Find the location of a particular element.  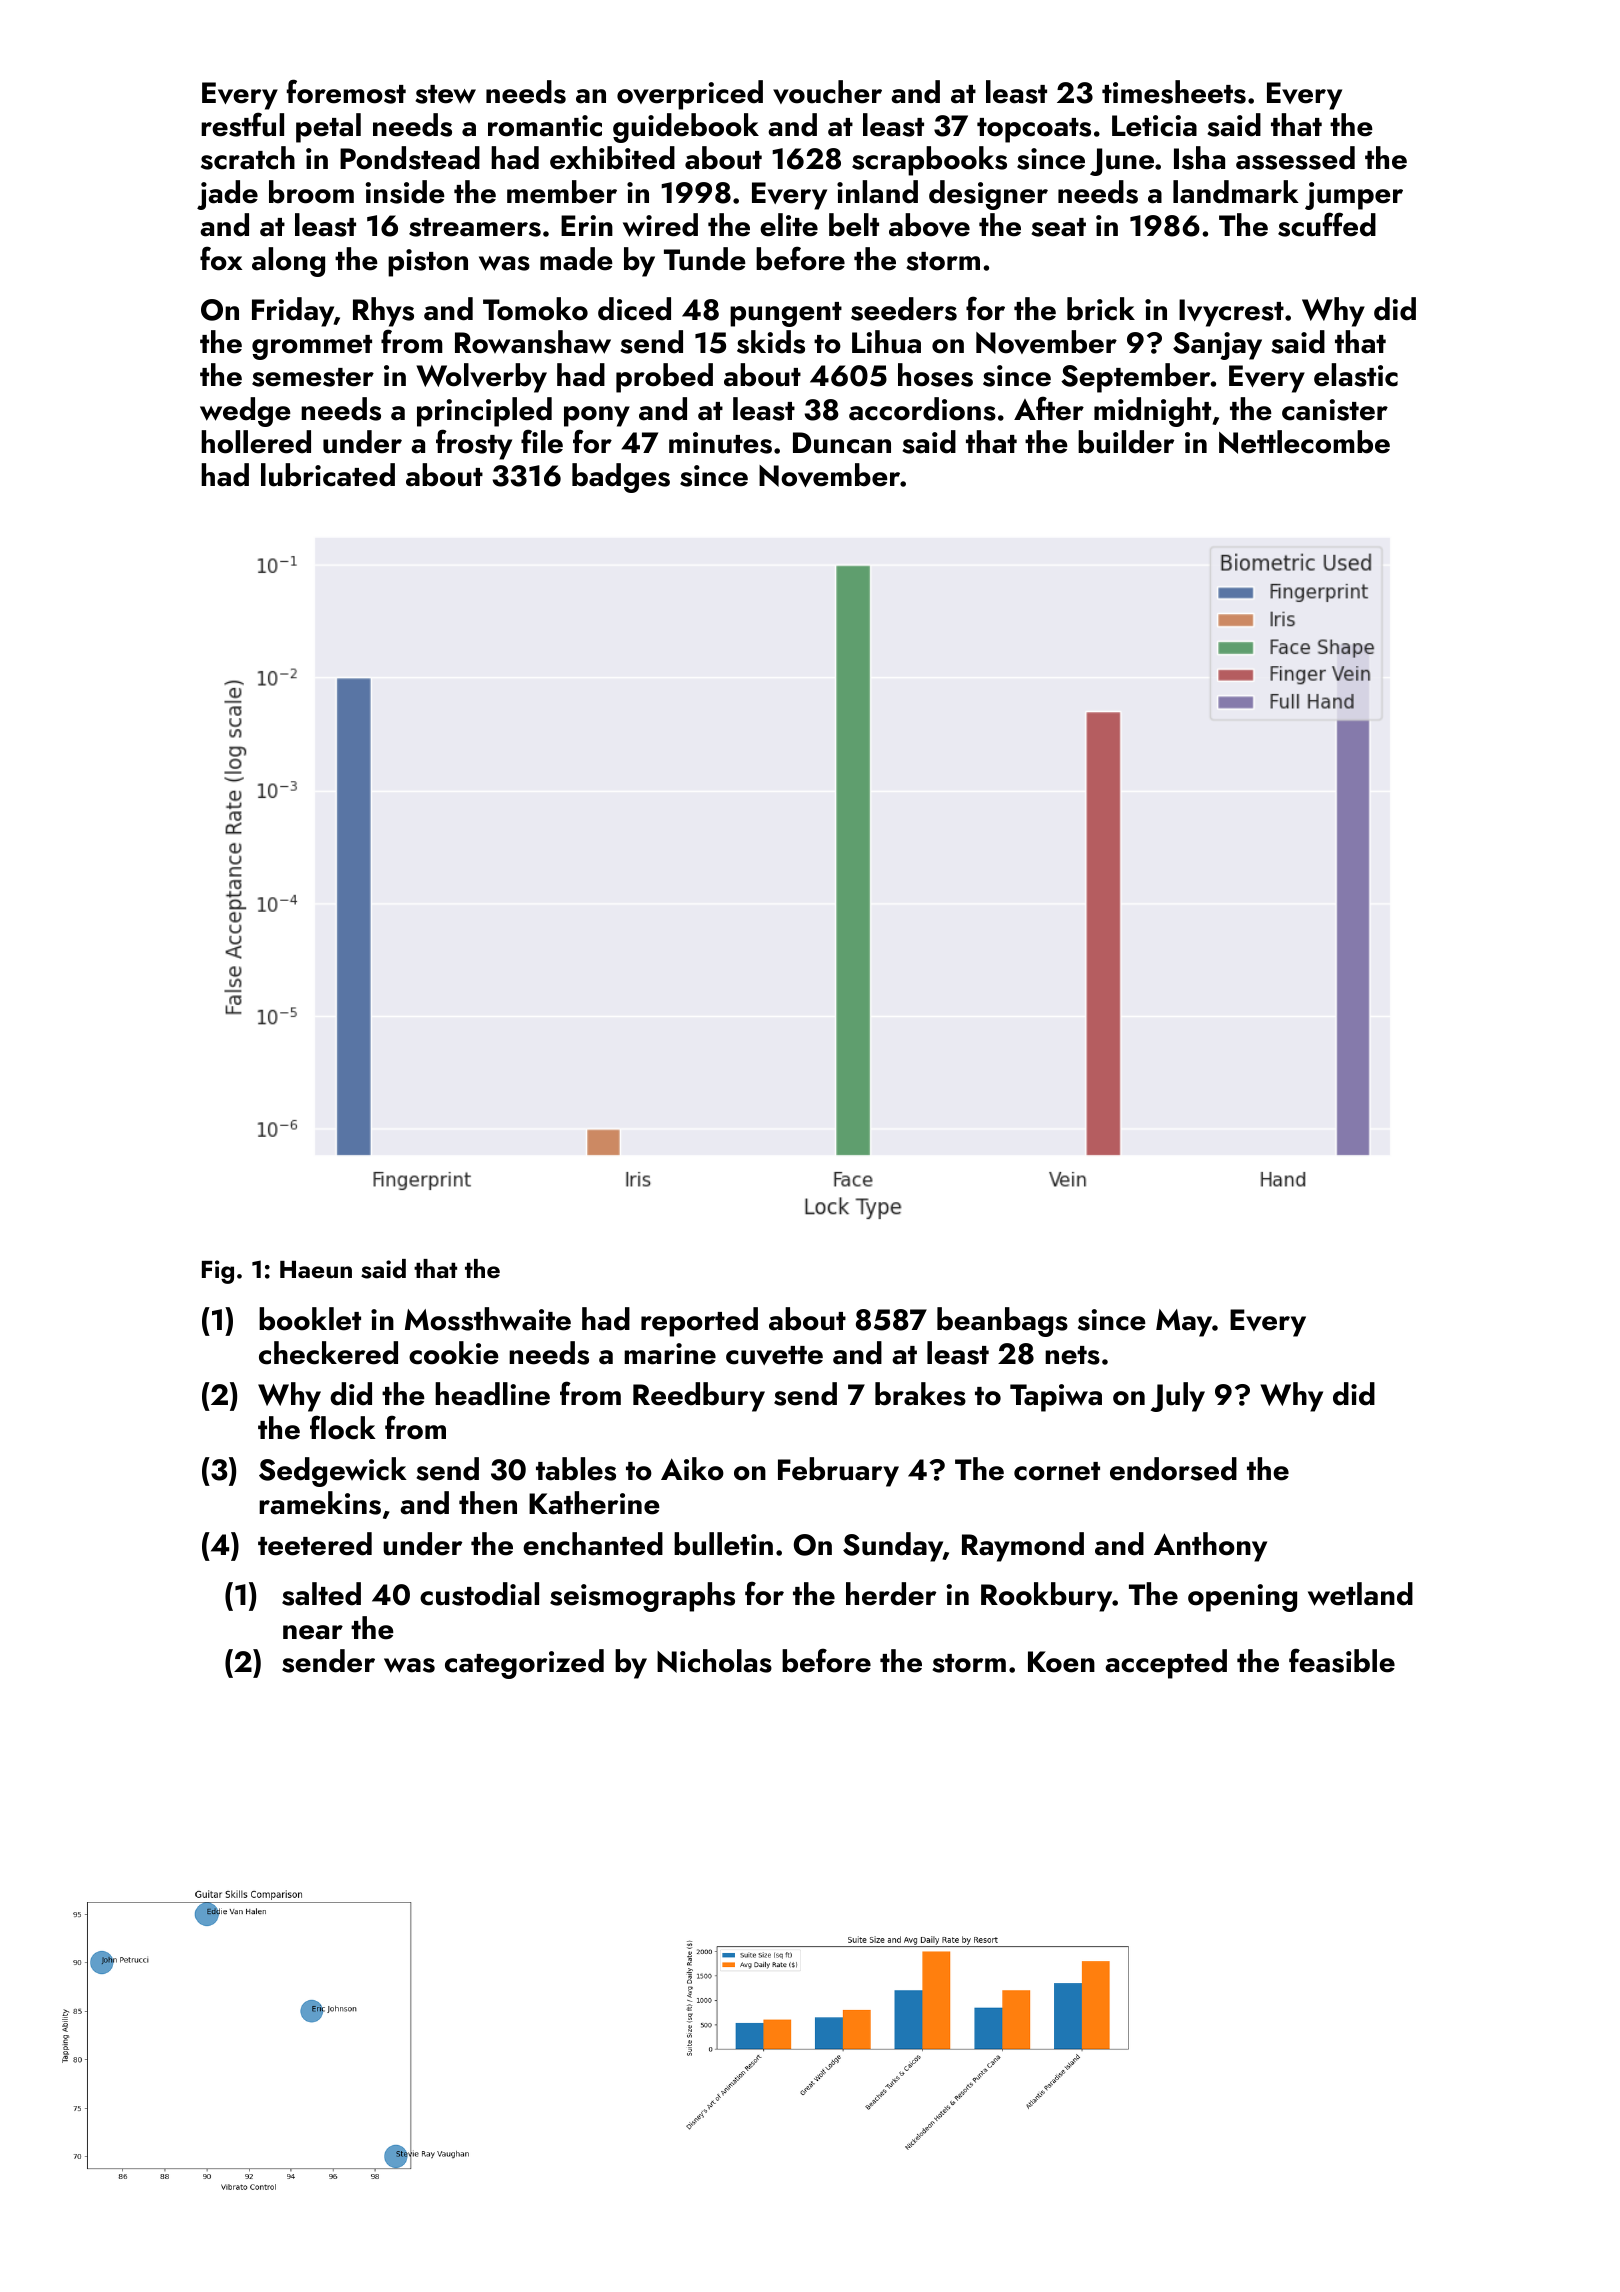

salted is located at coordinates (321, 1594).
